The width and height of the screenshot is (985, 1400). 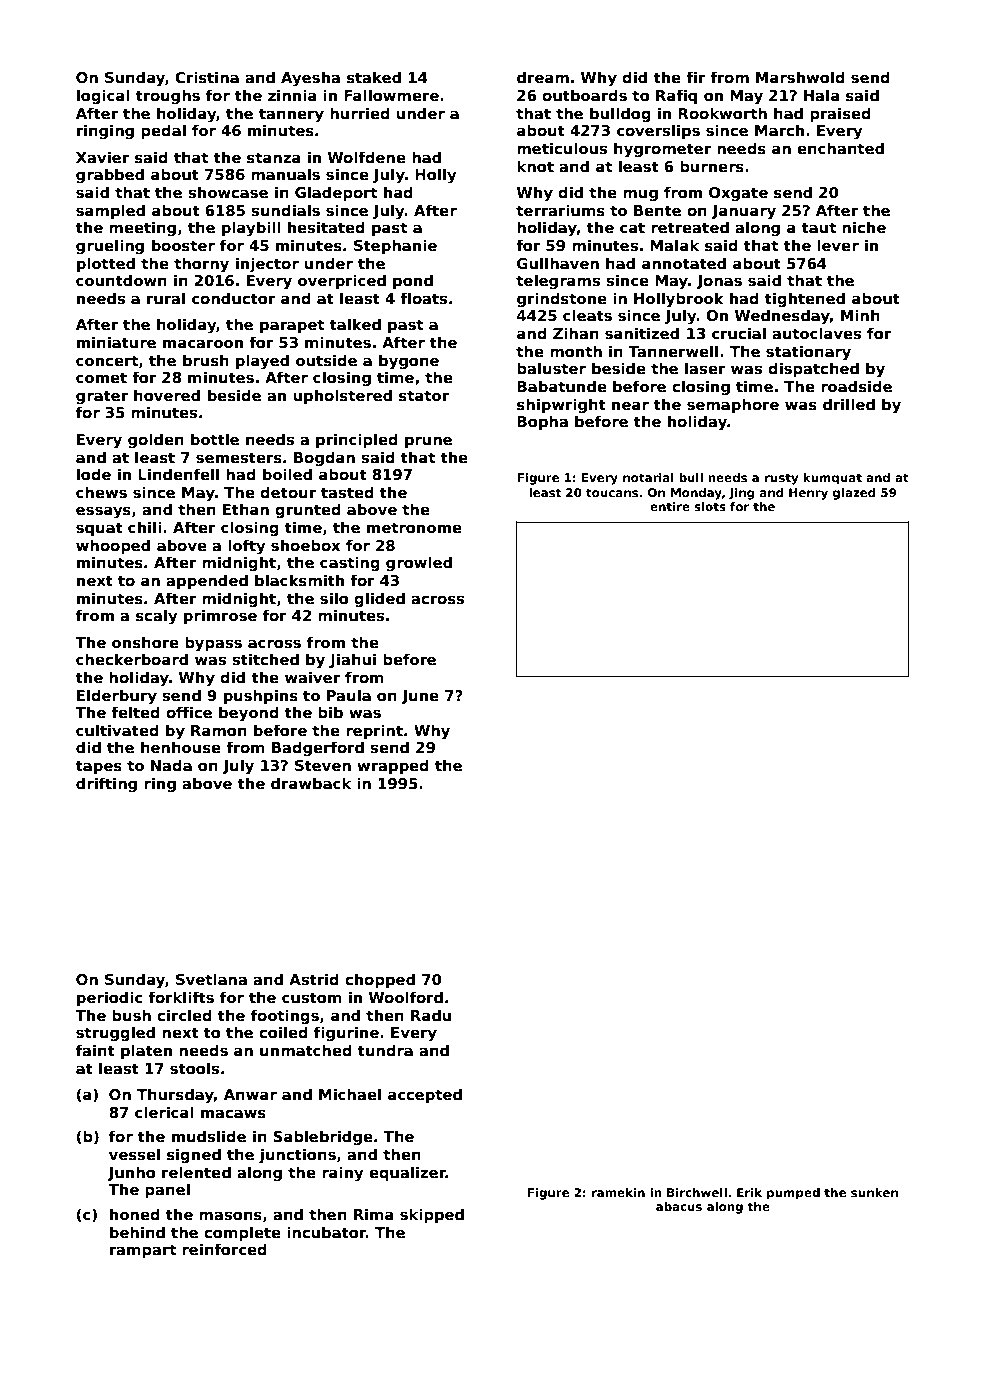 What do you see at coordinates (407, 1173) in the screenshot?
I see `equalizer` at bounding box center [407, 1173].
